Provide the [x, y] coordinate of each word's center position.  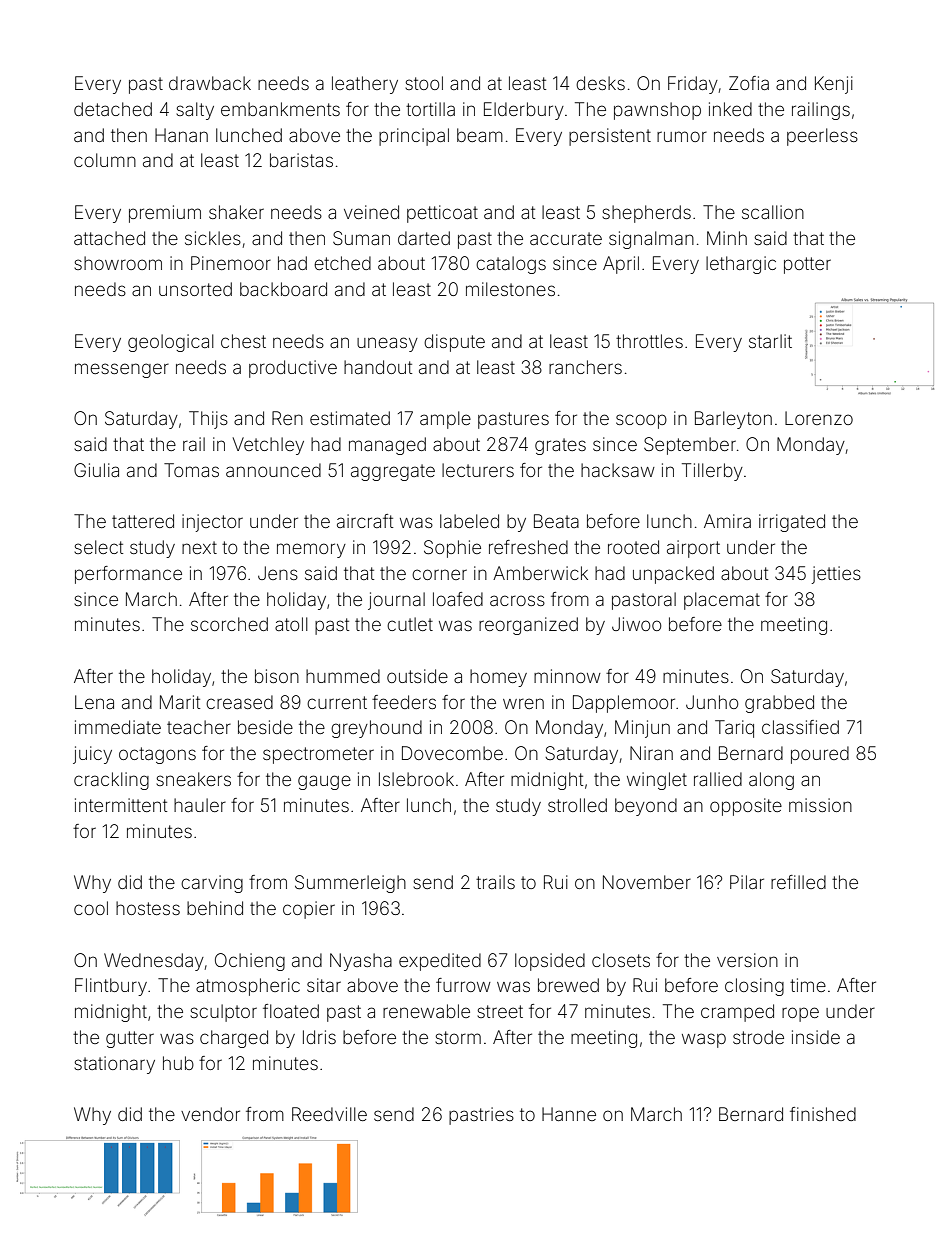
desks [600, 83]
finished [823, 1114]
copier [309, 910]
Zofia [749, 83]
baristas [301, 160]
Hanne [569, 1114]
